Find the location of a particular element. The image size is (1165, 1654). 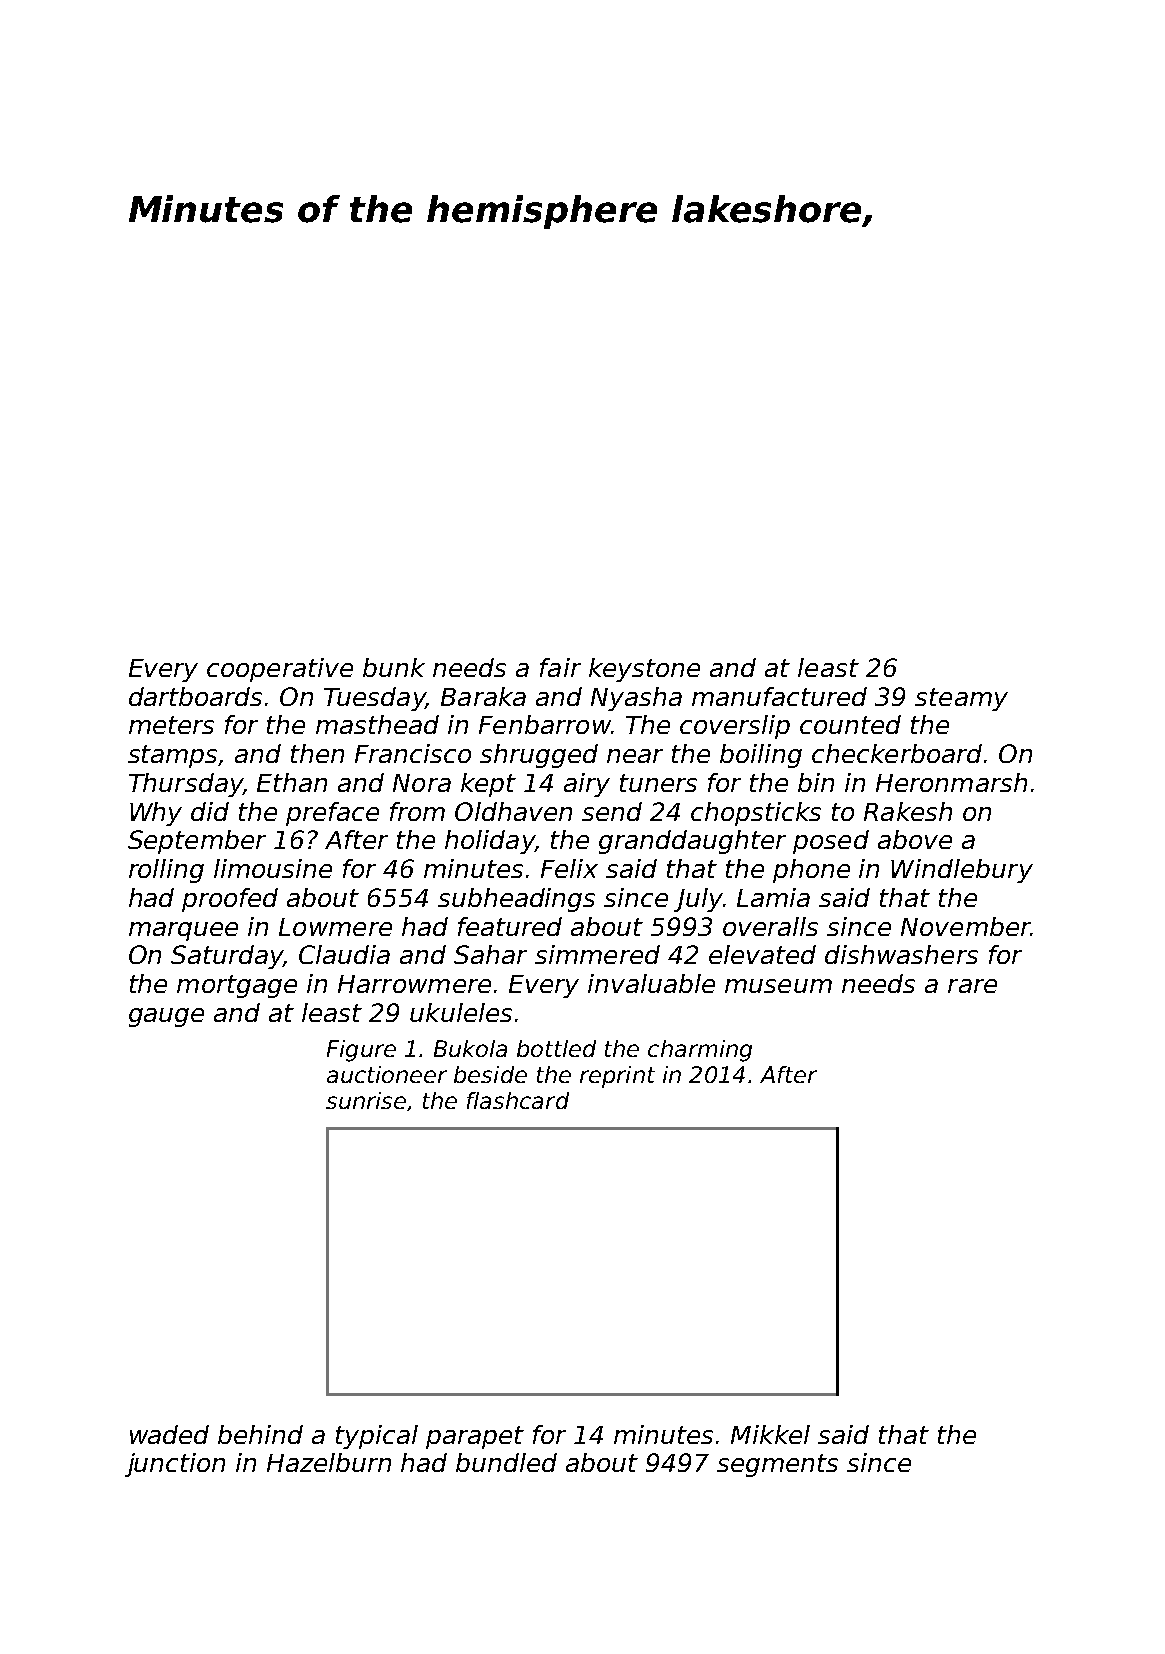

bunk is located at coordinates (394, 667).
